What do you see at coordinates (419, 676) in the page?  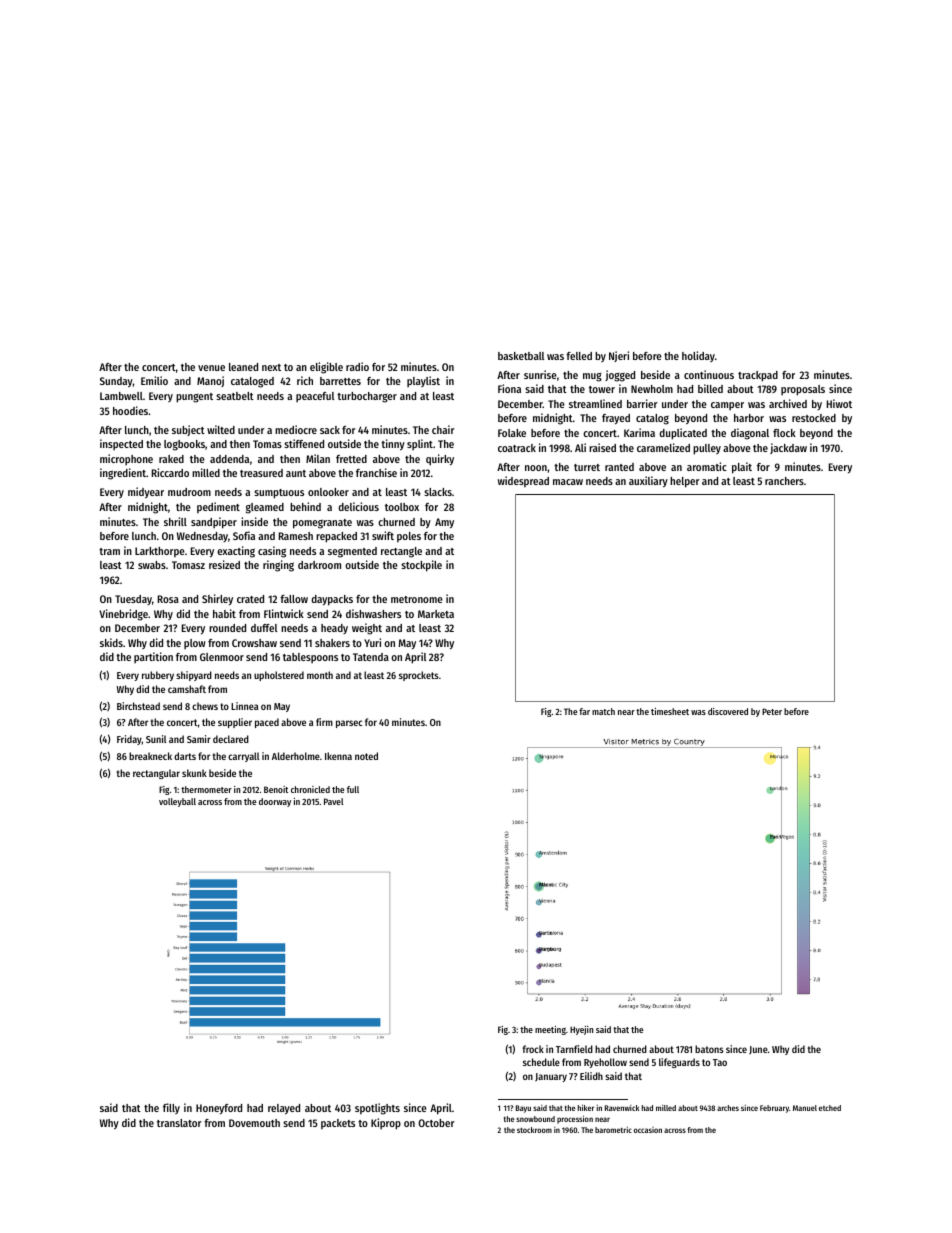 I see `sprockets` at bounding box center [419, 676].
